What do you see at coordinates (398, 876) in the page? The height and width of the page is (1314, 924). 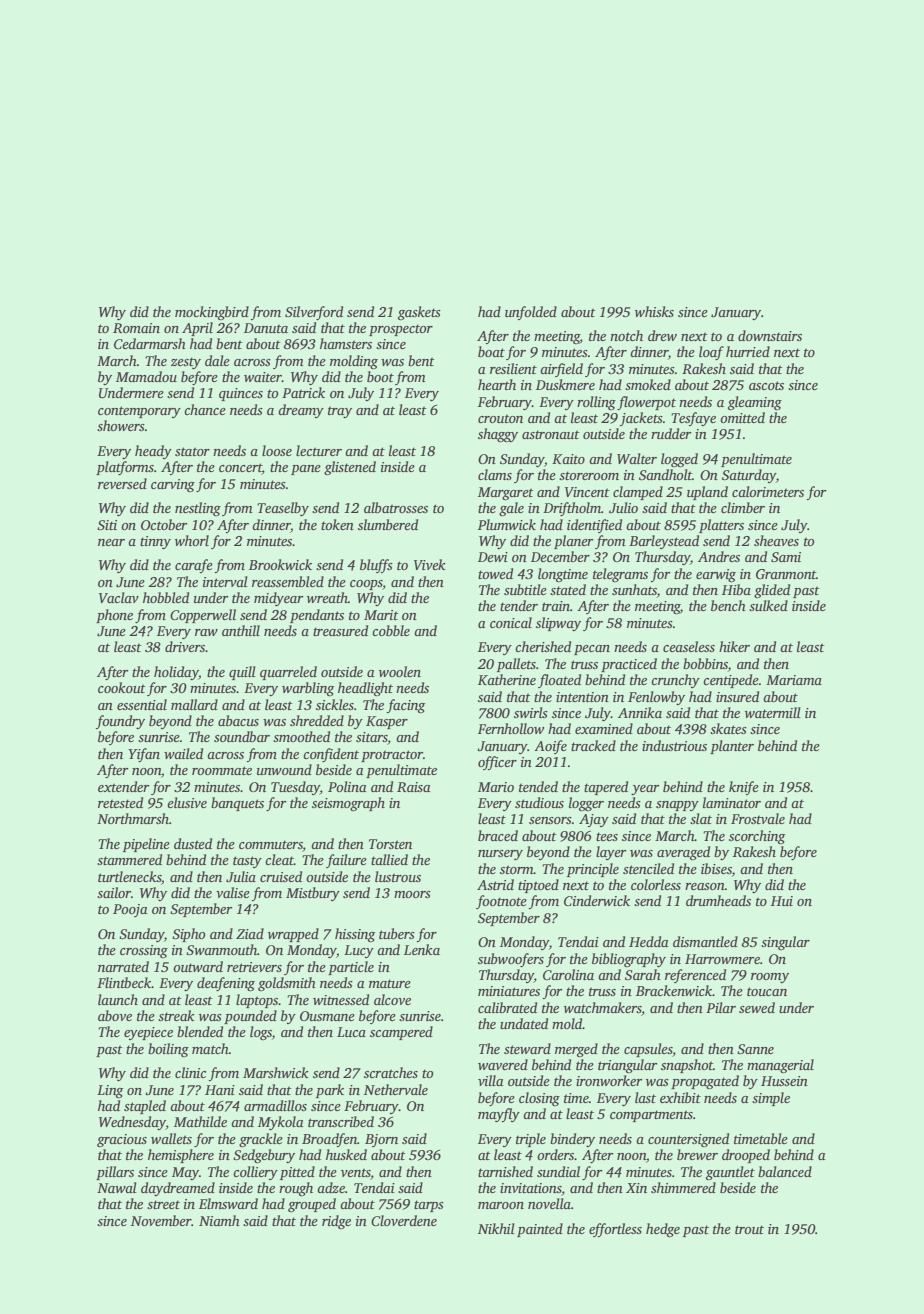 I see `lustrous` at bounding box center [398, 876].
